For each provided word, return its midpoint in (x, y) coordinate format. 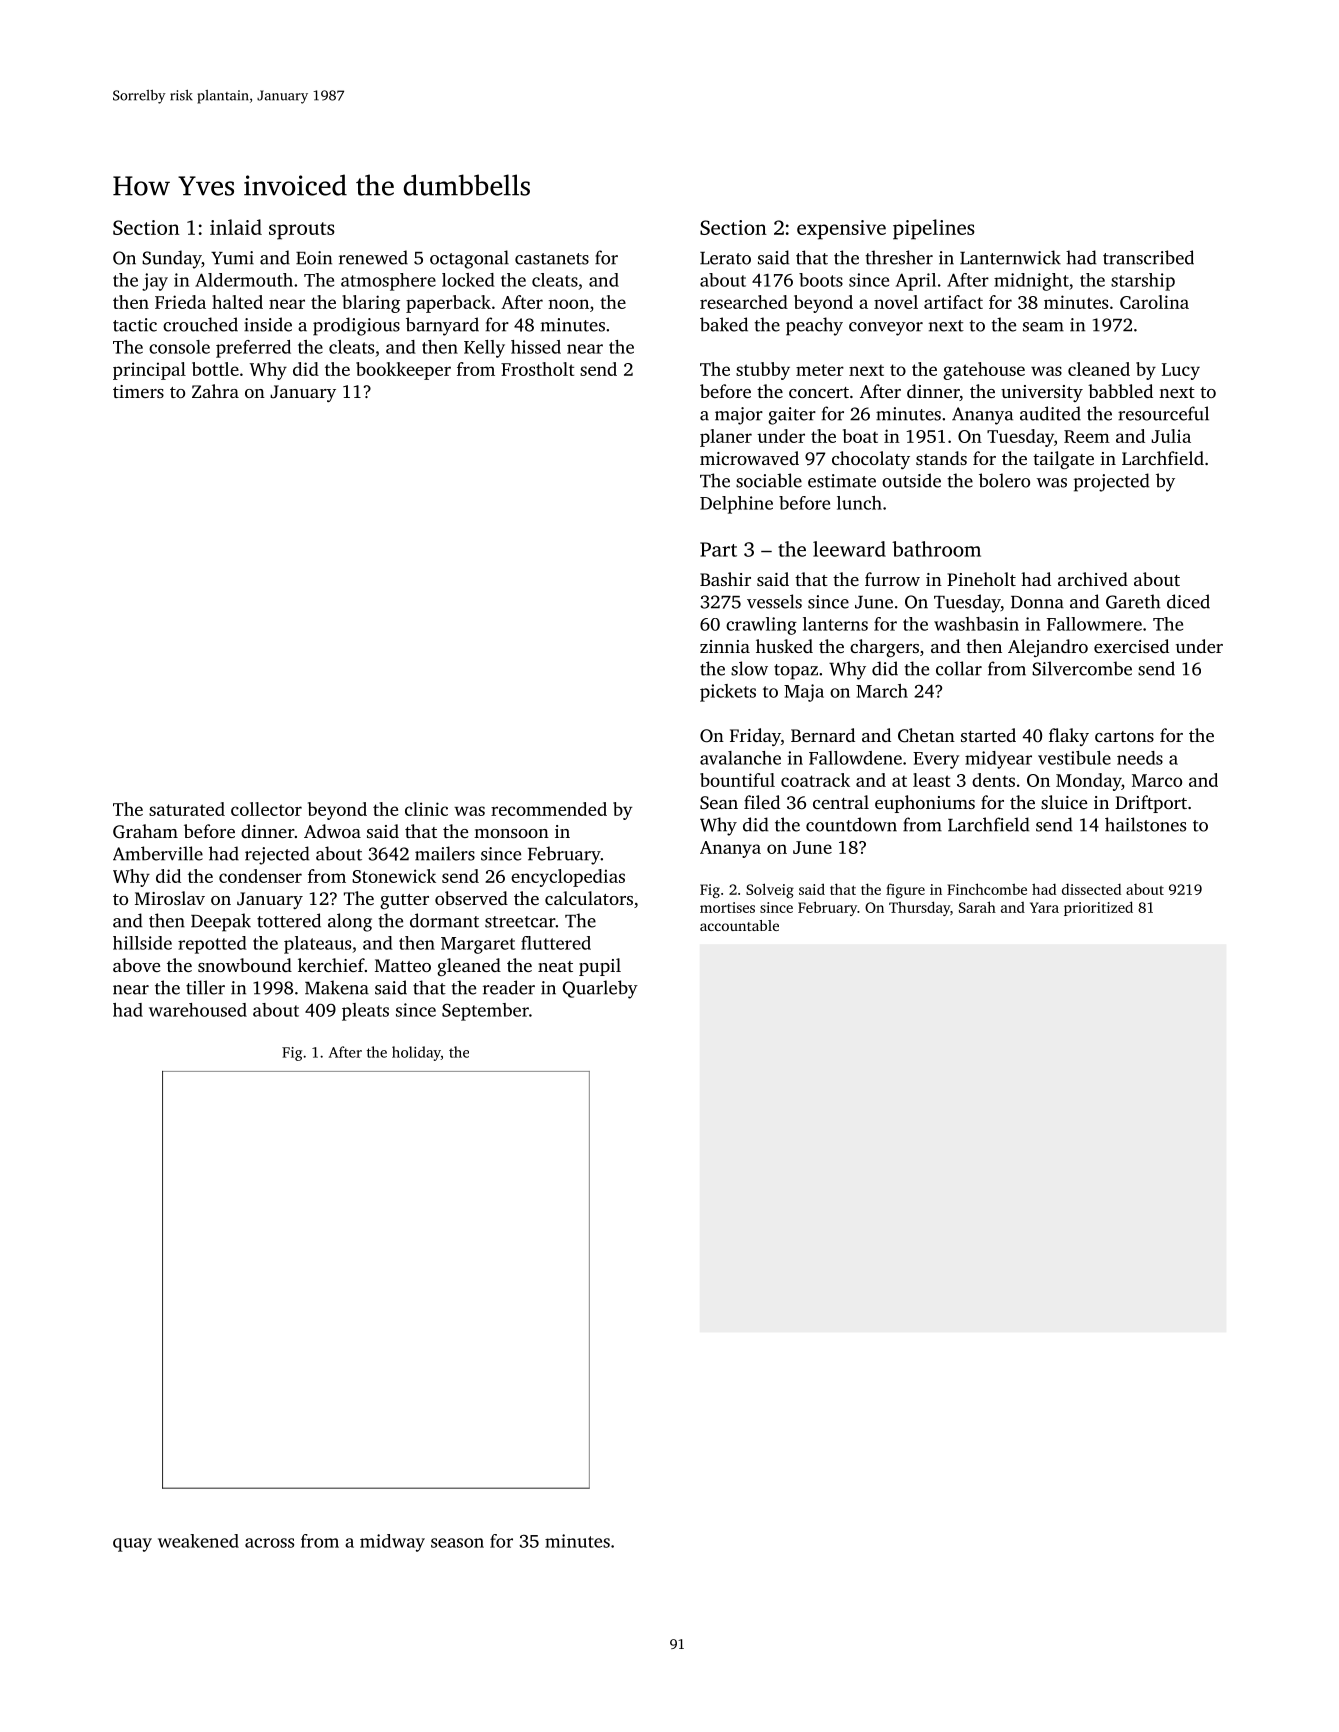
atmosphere (388, 282)
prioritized (1098, 908)
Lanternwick (1010, 257)
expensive (841, 230)
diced (1188, 601)
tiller (205, 987)
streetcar (520, 922)
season (457, 1543)
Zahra (215, 391)
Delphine (736, 505)
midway (392, 1543)
